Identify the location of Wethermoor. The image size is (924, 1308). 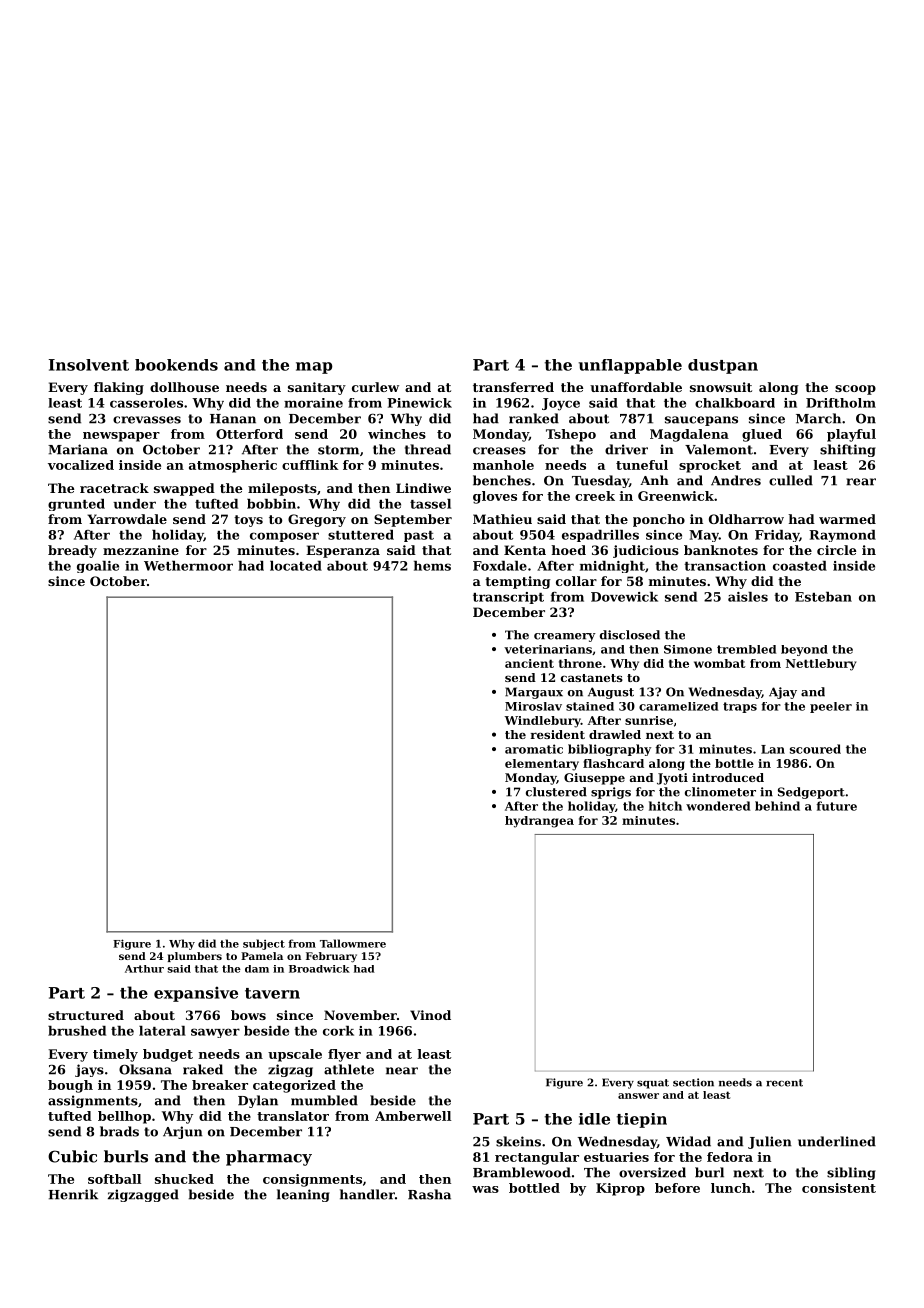
(188, 566).
